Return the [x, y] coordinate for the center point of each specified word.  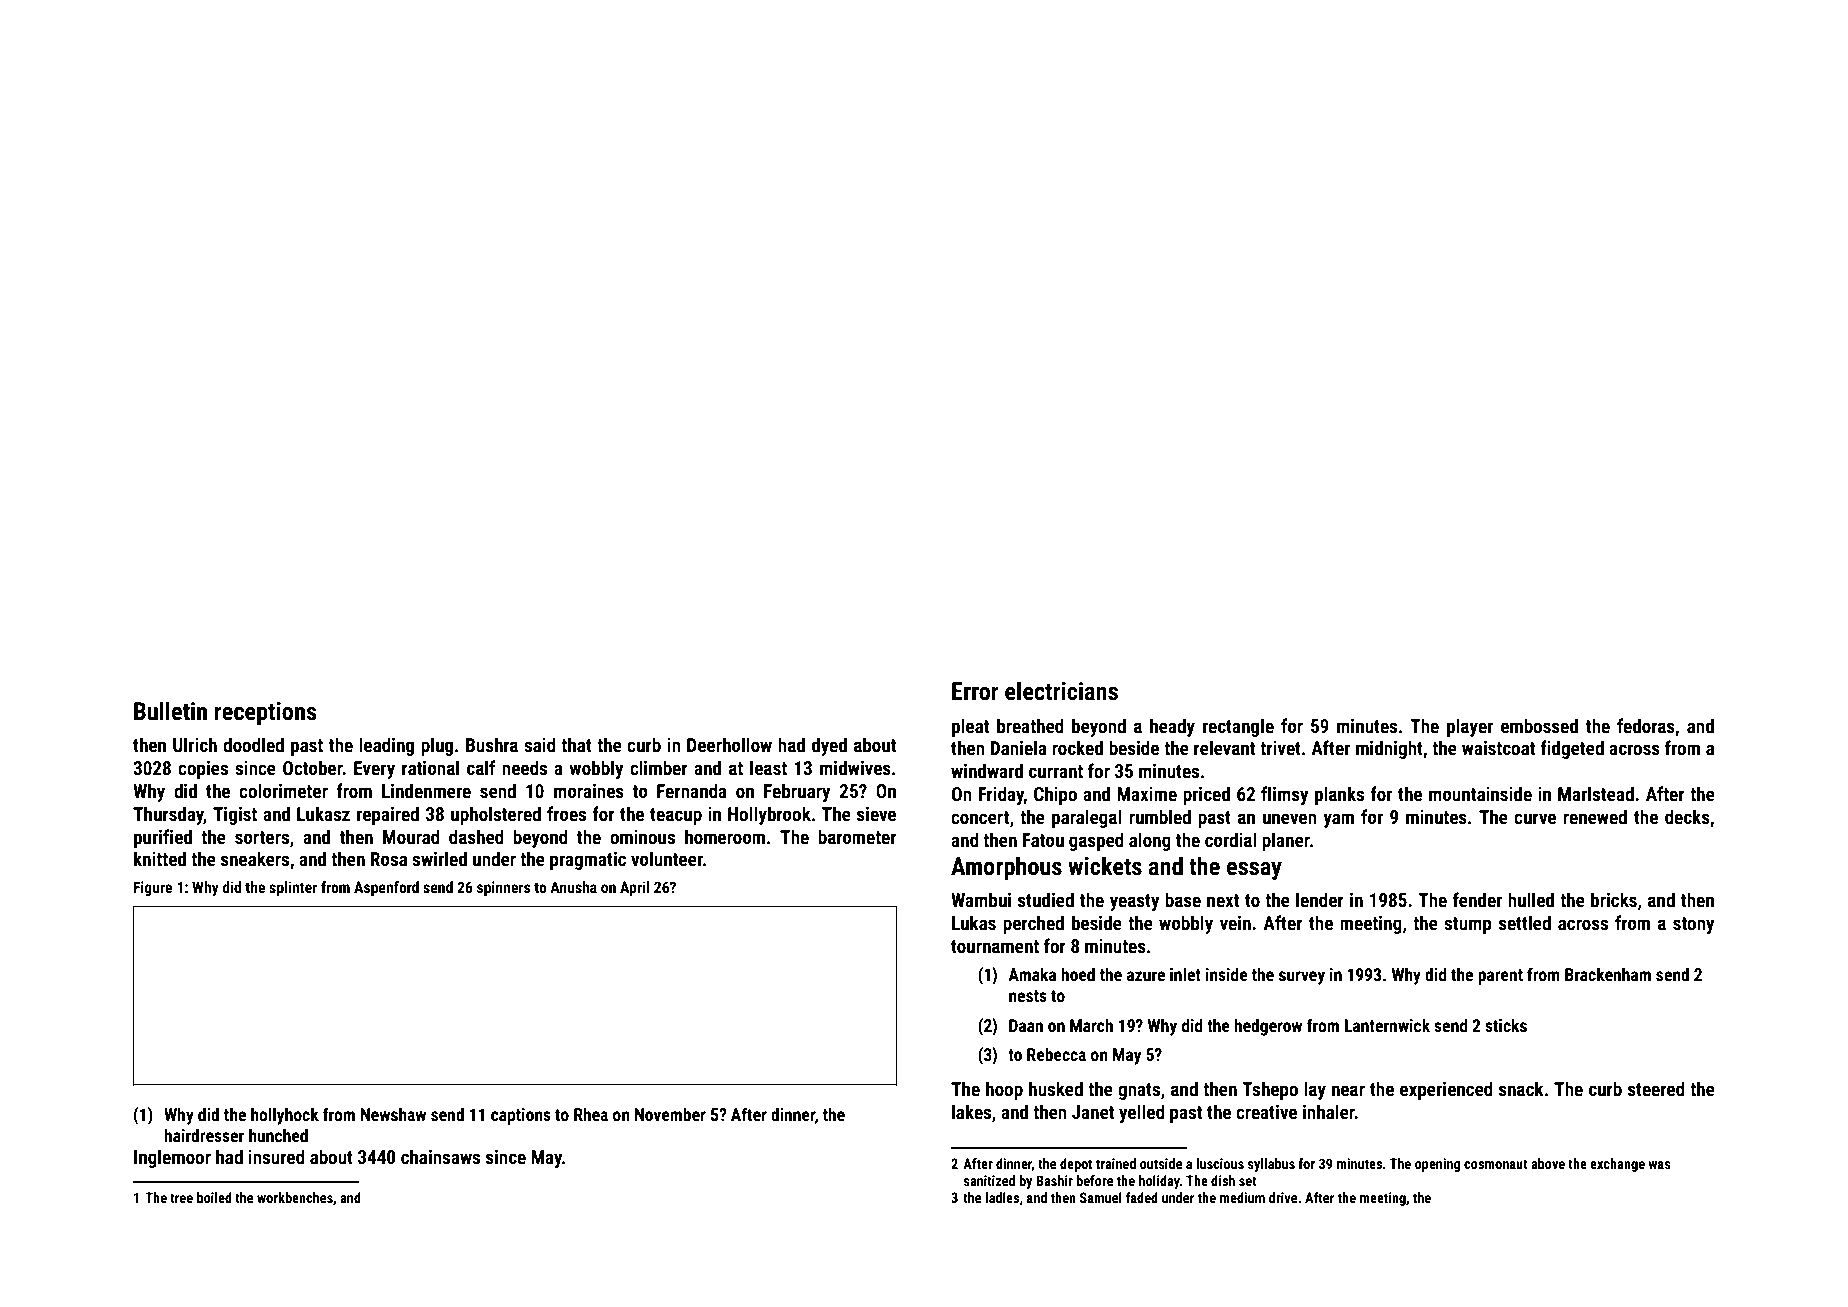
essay [1254, 871]
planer [1286, 841]
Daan [1026, 1025]
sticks [1506, 1025]
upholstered [496, 815]
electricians [1061, 691]
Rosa [388, 859]
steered [1656, 1088]
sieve [876, 814]
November [670, 1114]
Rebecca [1056, 1054]
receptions [266, 713]
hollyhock [285, 1116]
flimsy [1285, 795]
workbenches [295, 1197]
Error [975, 691]
